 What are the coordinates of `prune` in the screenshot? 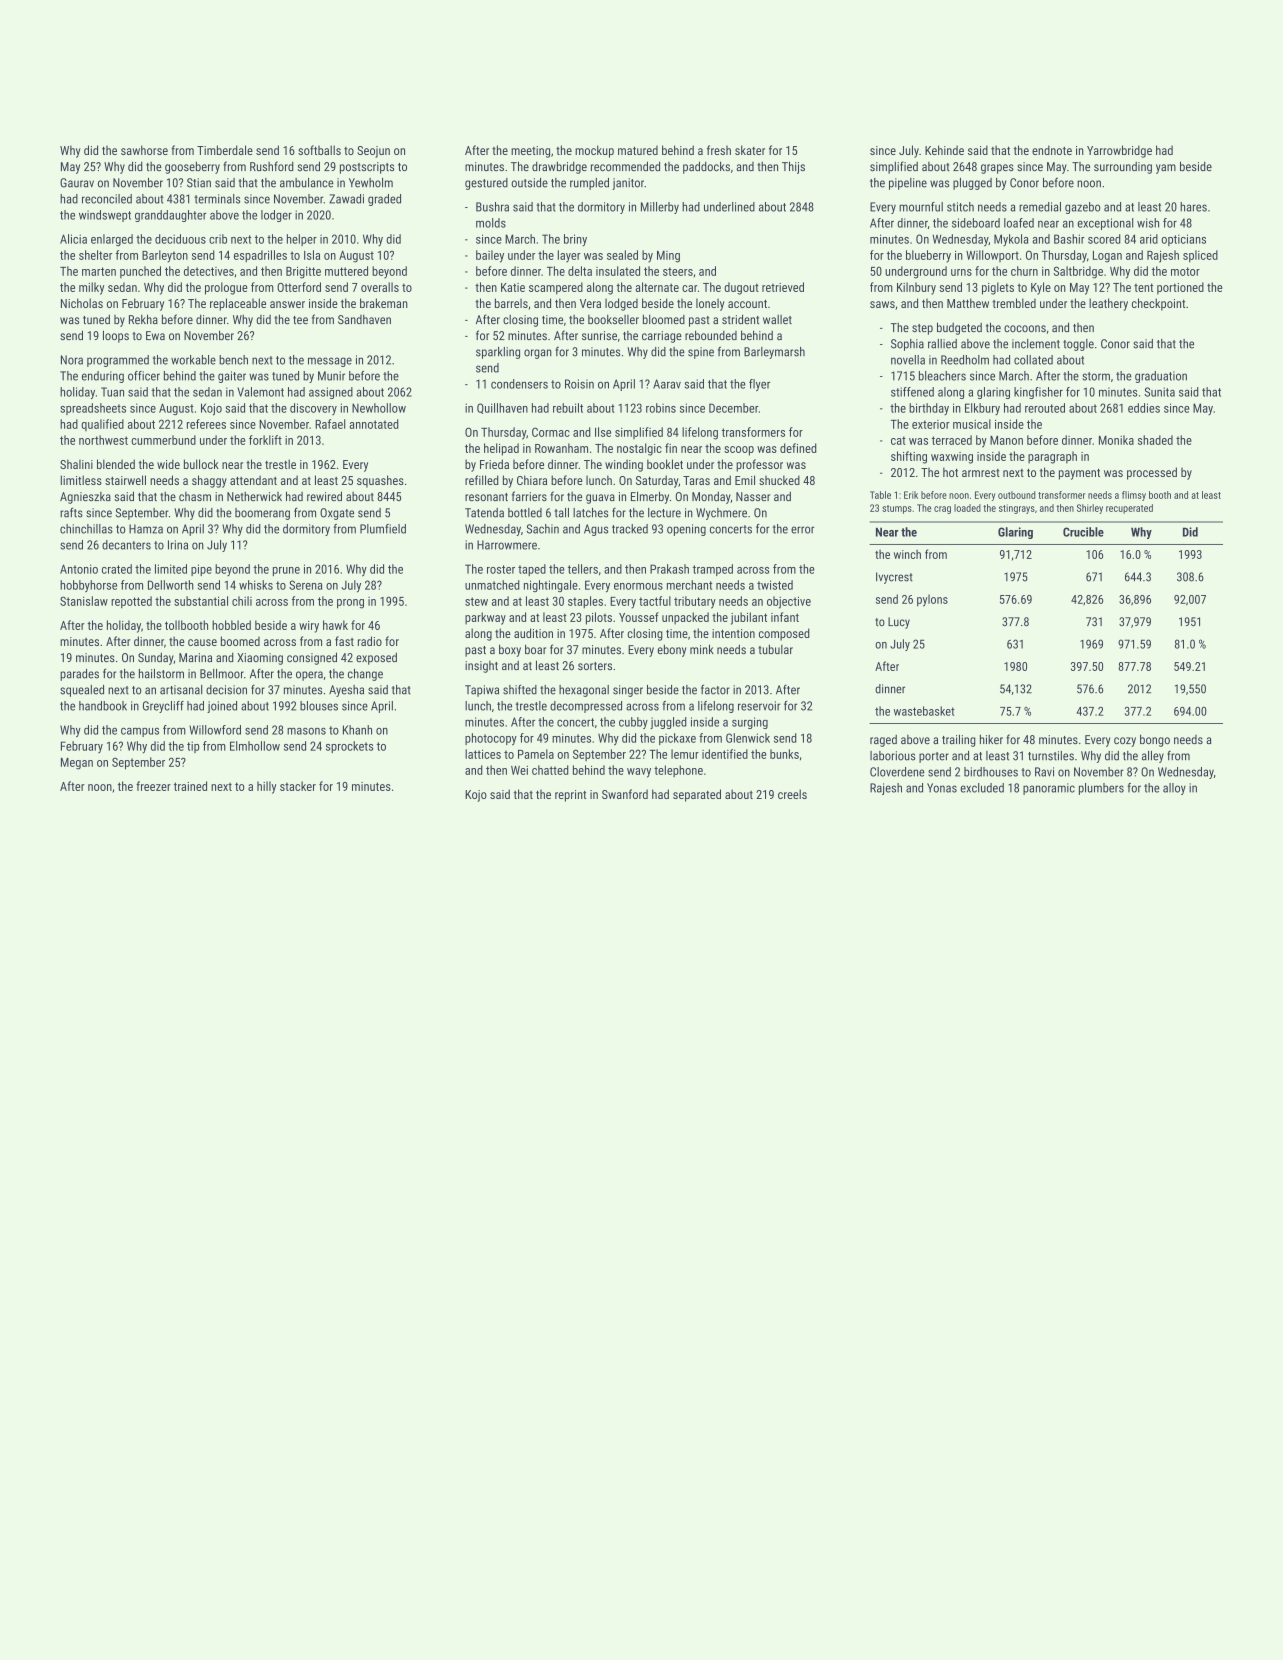 It's located at (286, 571).
